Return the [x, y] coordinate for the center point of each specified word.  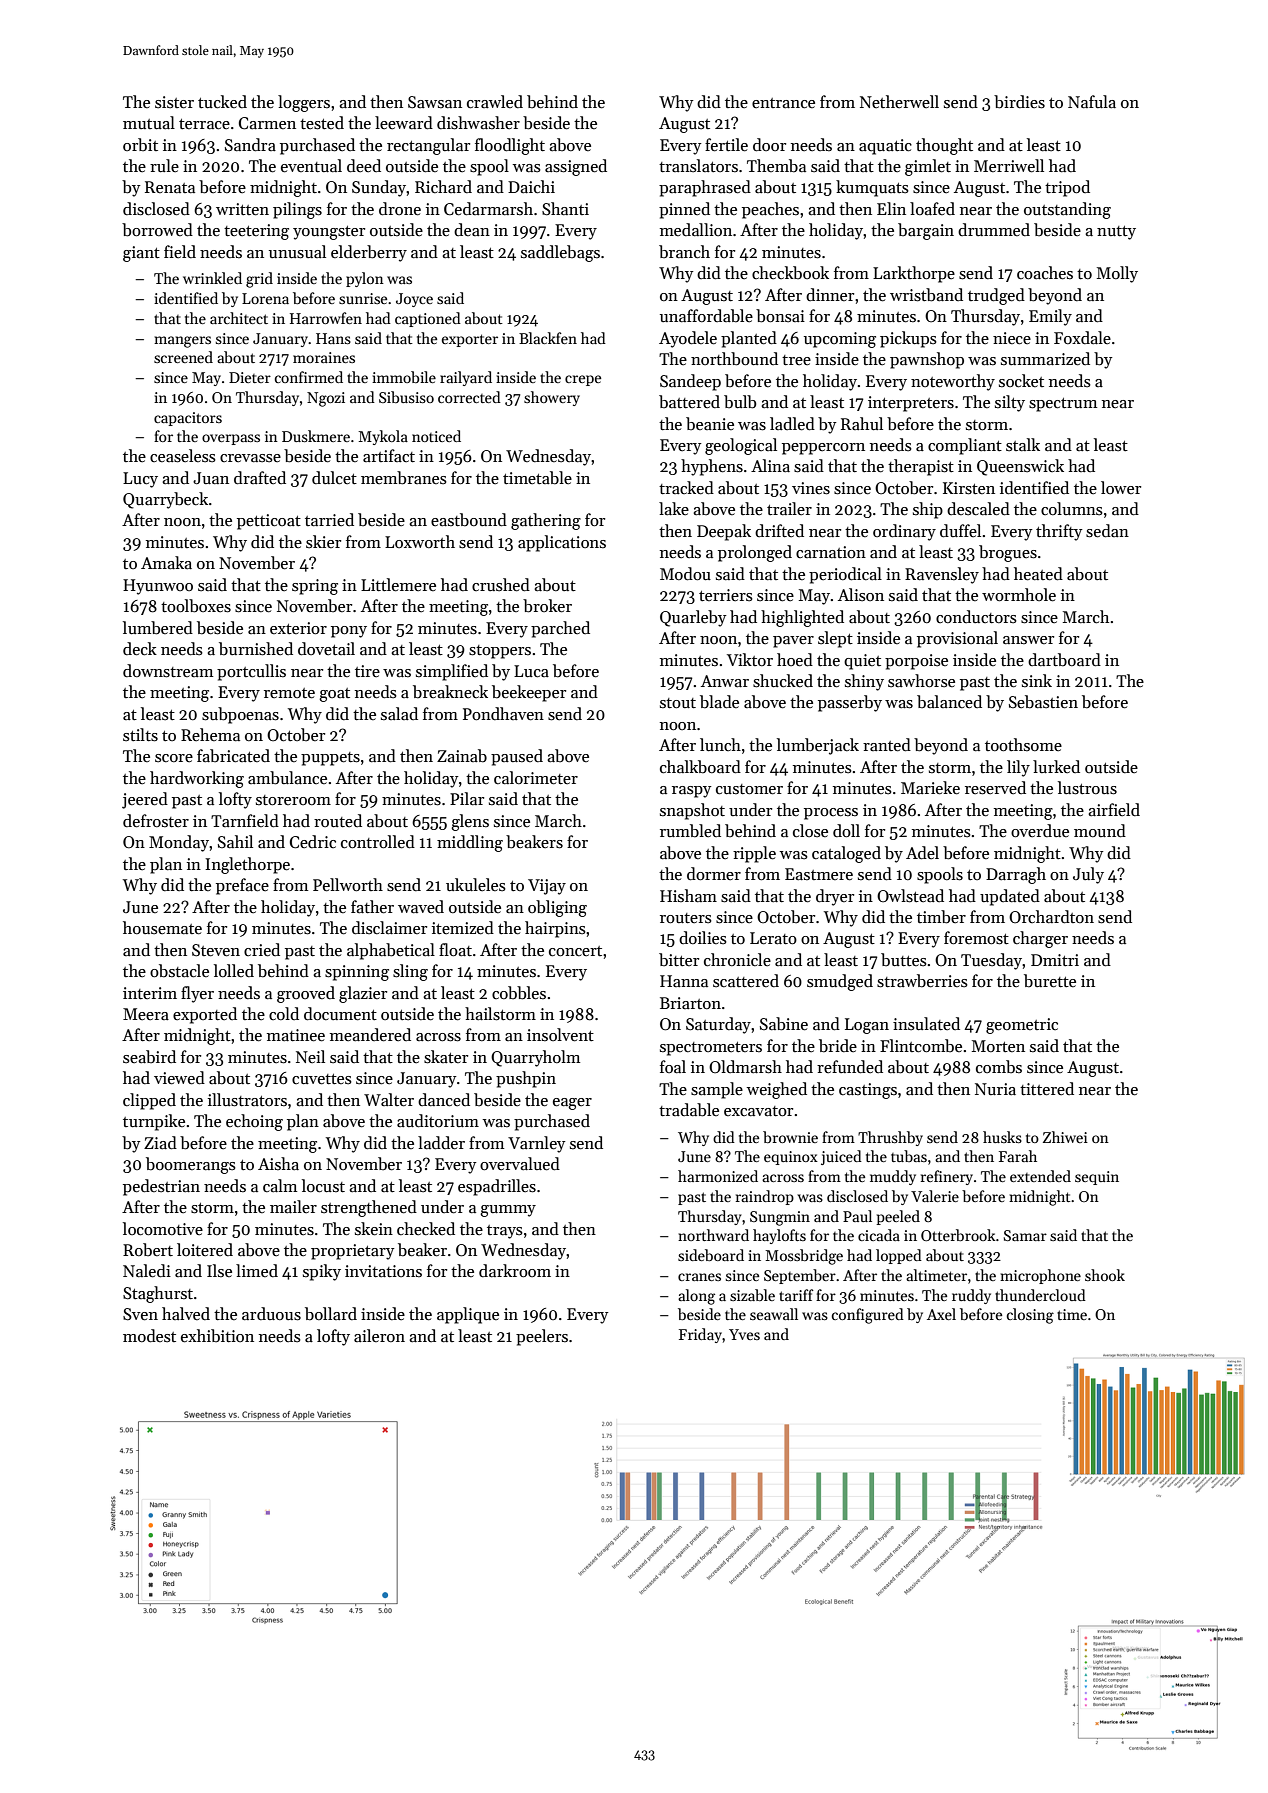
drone [400, 209]
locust [323, 1186]
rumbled [690, 831]
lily [1018, 768]
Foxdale [1082, 338]
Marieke [930, 788]
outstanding [1067, 210]
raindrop [765, 1197]
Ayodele [688, 339]
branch [684, 252]
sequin [1097, 1178]
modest [149, 1336]
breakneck [450, 692]
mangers [182, 342]
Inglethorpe [247, 865]
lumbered [158, 628]
